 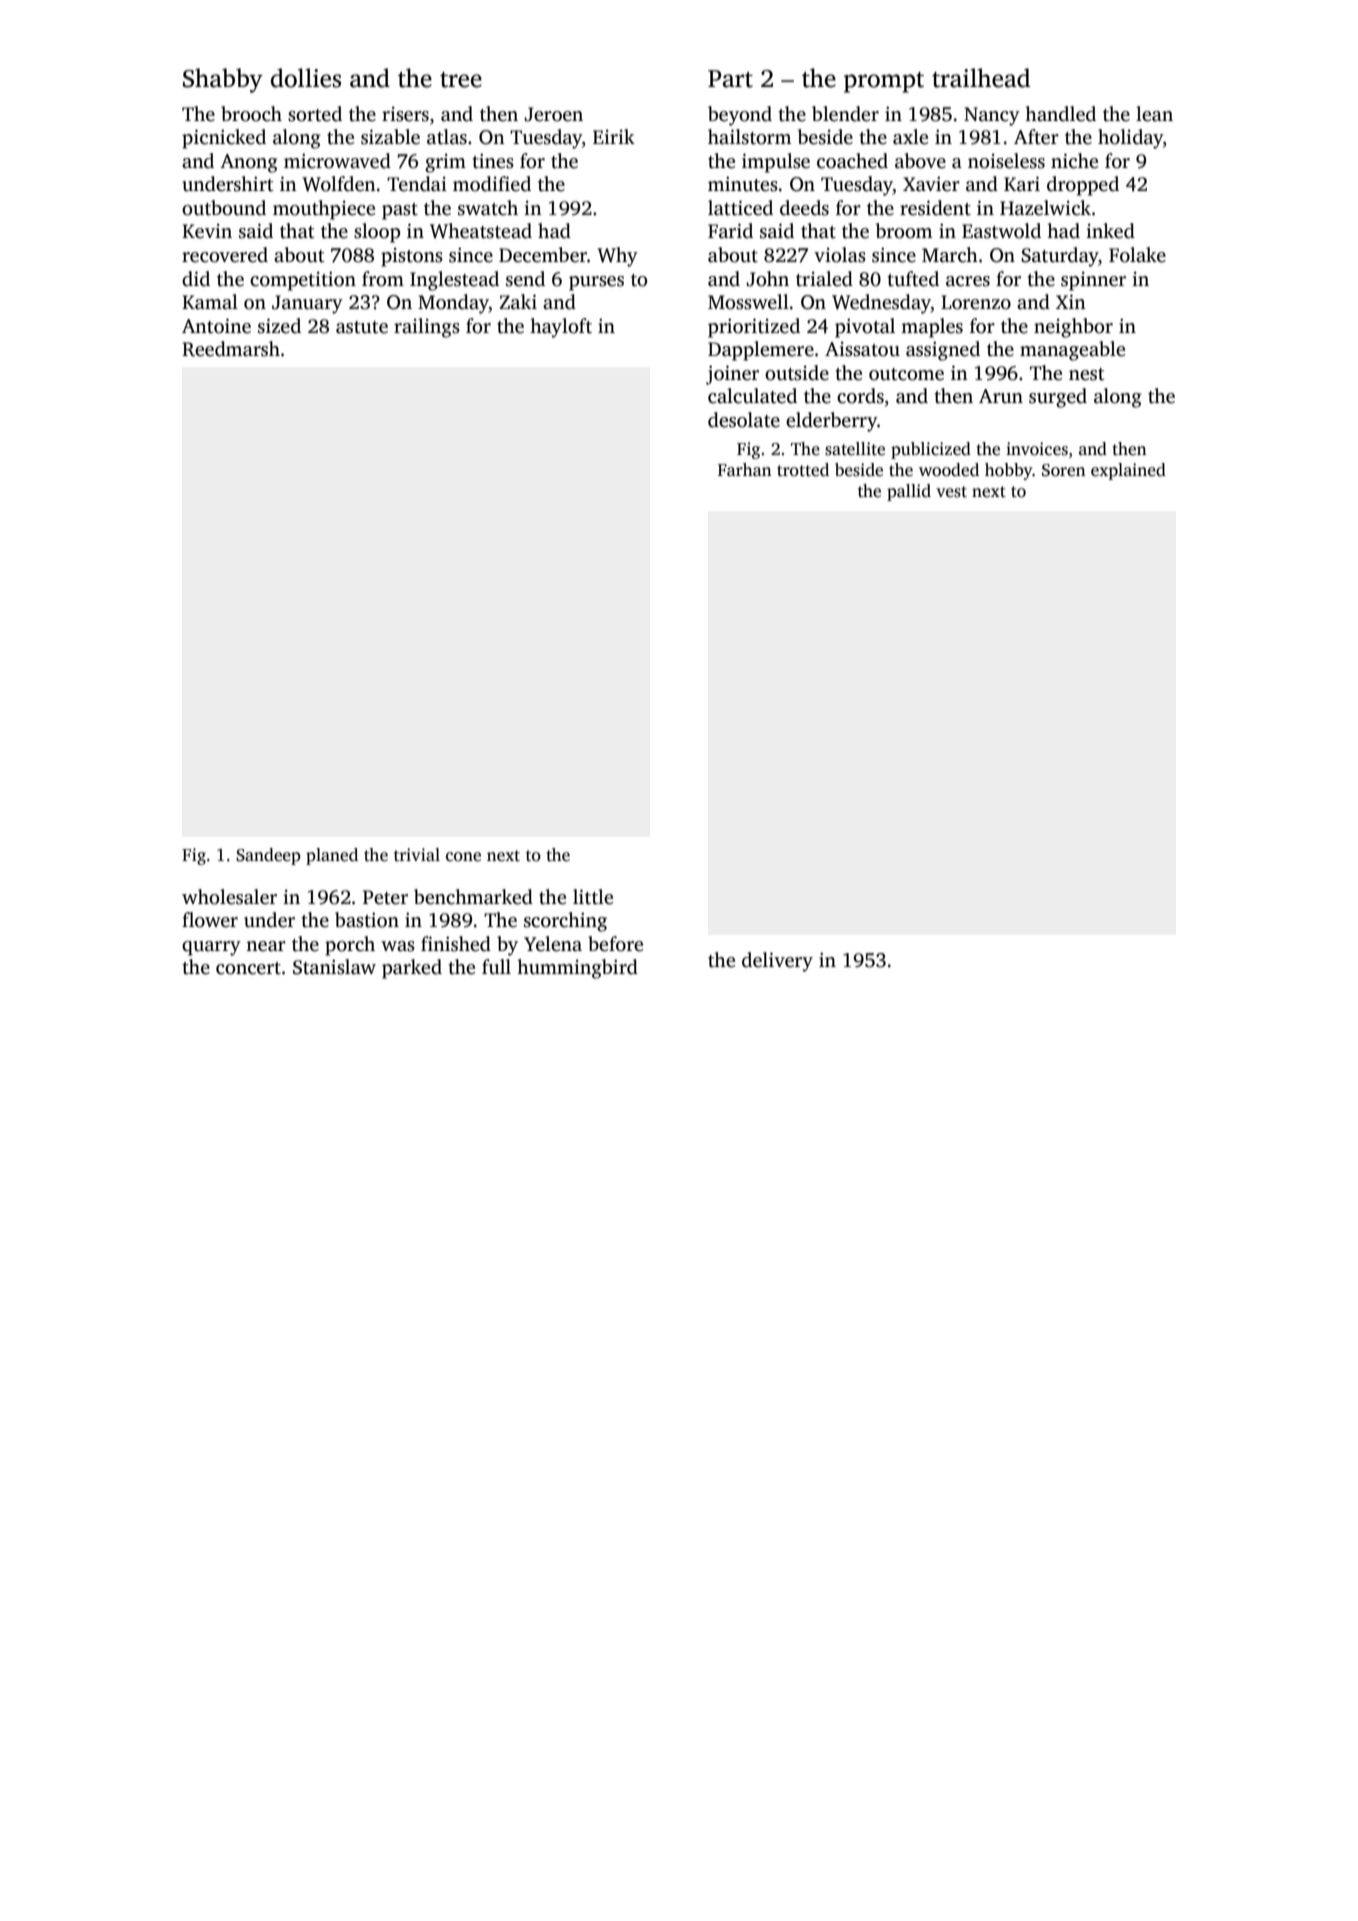 I want to click on astute, so click(x=362, y=327).
